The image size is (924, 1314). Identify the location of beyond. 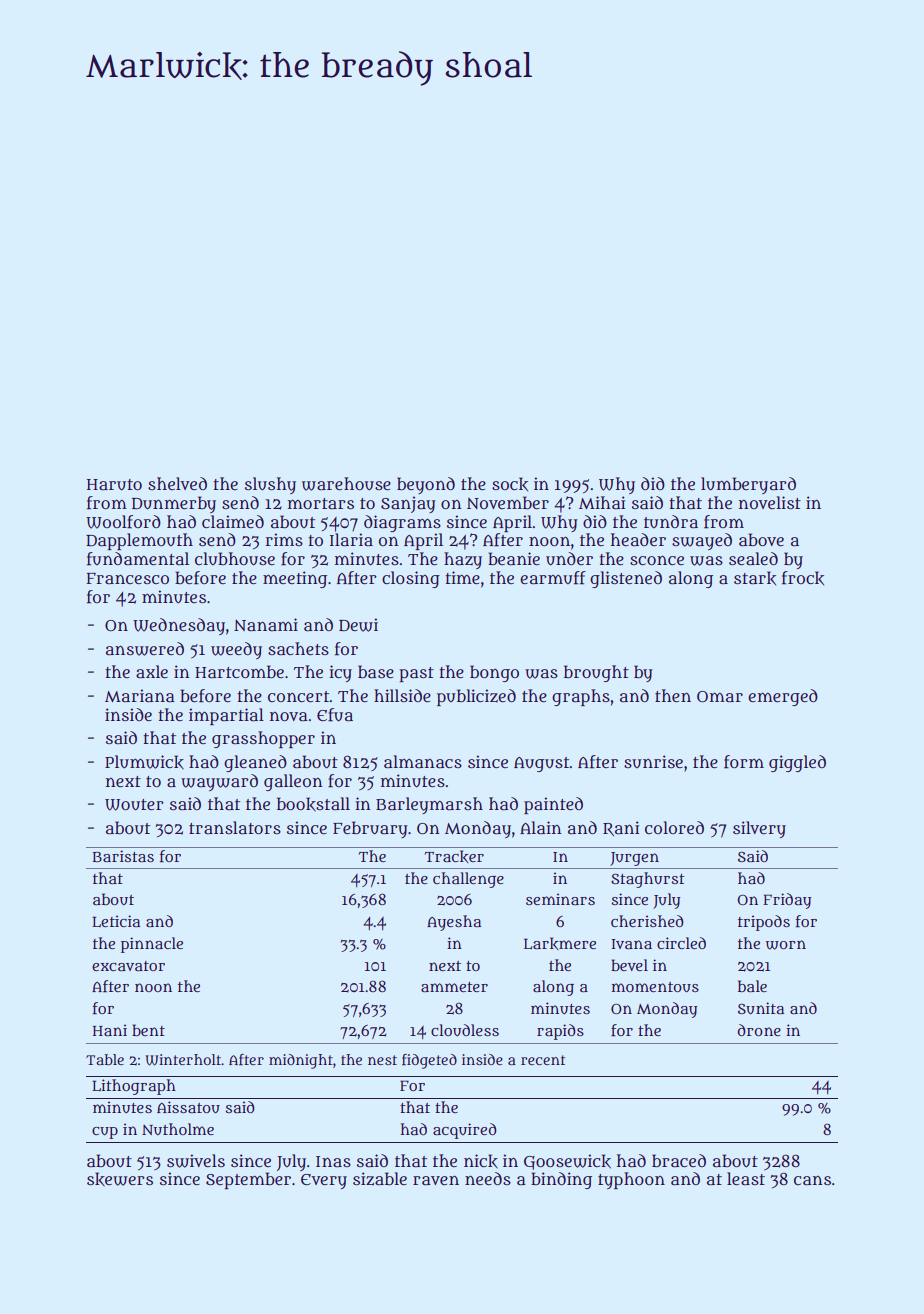
(426, 485).
